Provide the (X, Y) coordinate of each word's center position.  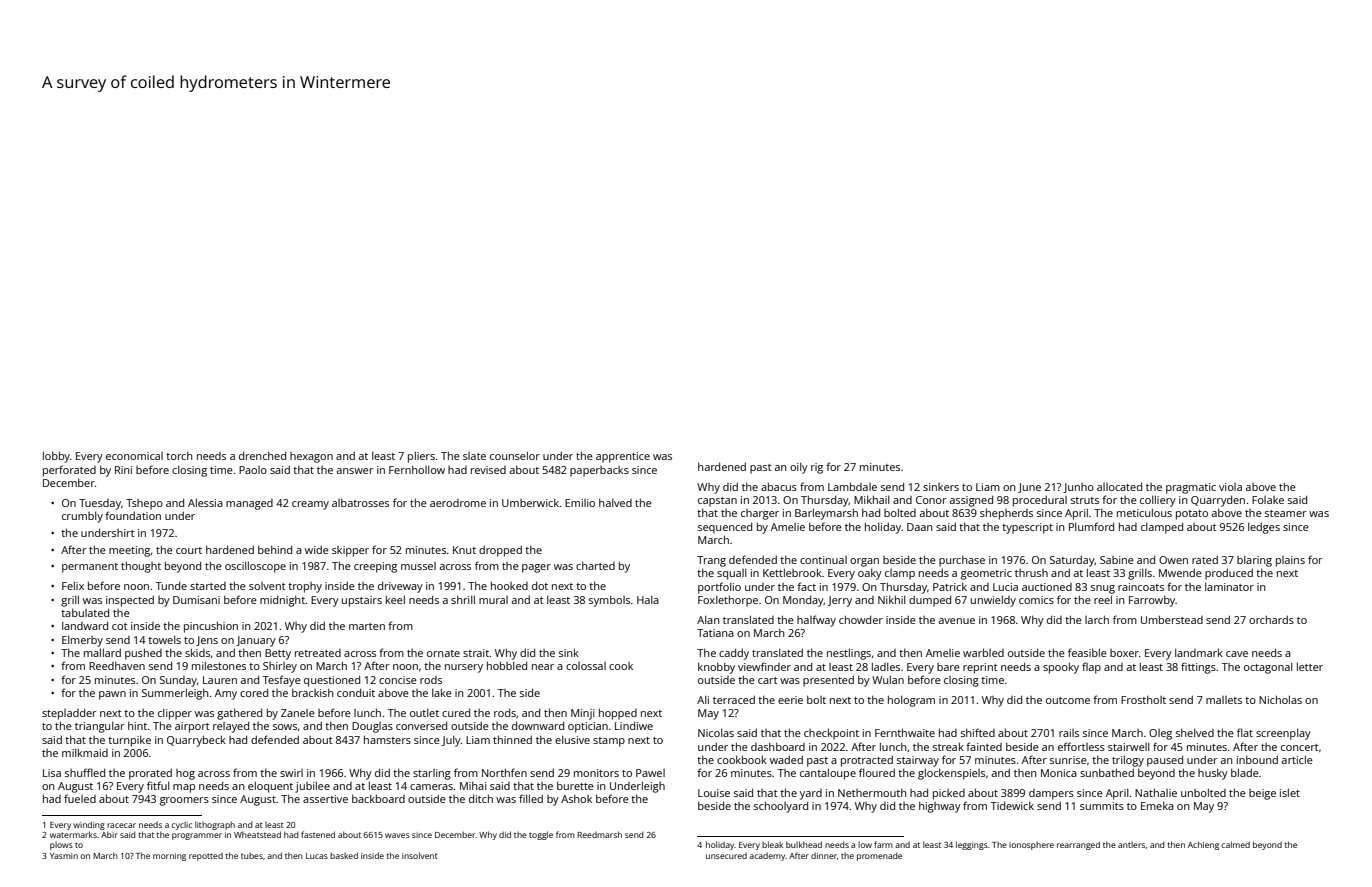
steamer (1286, 513)
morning (169, 857)
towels (164, 639)
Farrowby (1152, 601)
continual (823, 560)
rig (817, 468)
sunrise (1068, 760)
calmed (1235, 844)
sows (285, 727)
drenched (262, 455)
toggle (541, 835)
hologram (911, 701)
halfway (816, 621)
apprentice (623, 457)
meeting (130, 551)
